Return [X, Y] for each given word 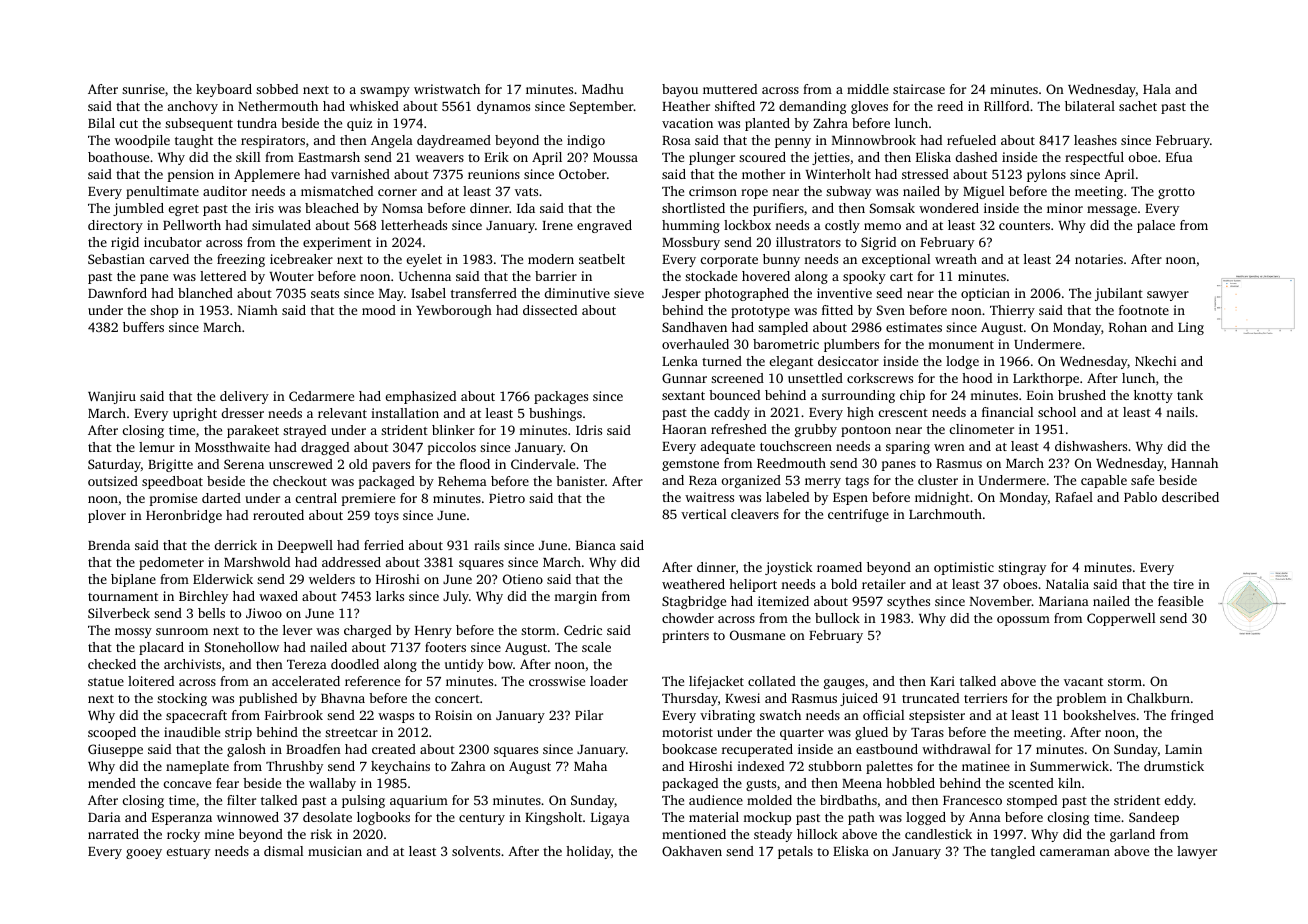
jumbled [138, 209]
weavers [440, 158]
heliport [753, 585]
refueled [971, 140]
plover [107, 516]
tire [1183, 584]
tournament [123, 597]
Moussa [615, 157]
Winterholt [838, 174]
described [1190, 497]
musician [335, 851]
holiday [588, 852]
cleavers [755, 514]
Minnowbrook [874, 140]
